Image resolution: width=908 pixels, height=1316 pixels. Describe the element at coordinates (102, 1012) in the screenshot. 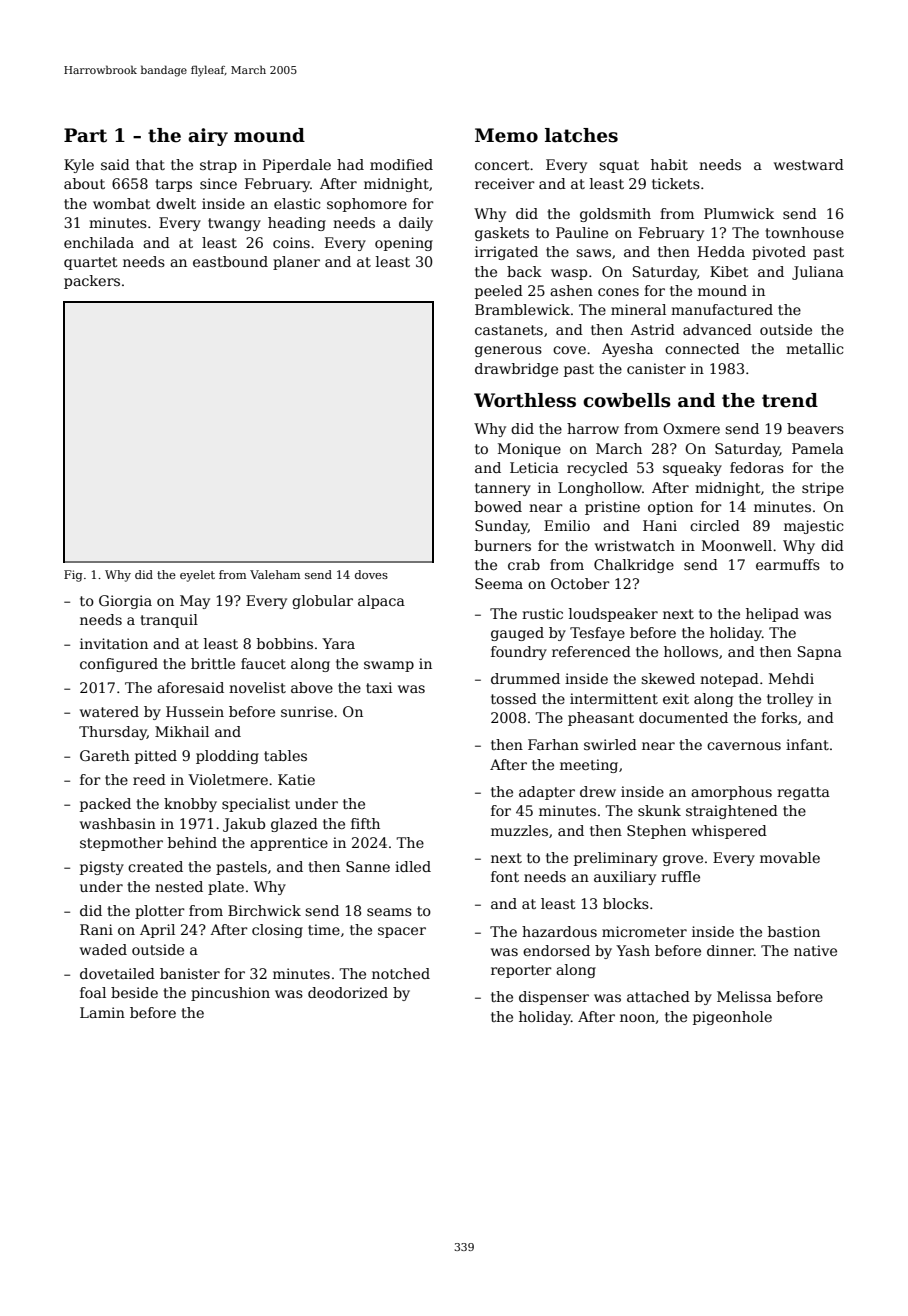

I see `Lamin` at that location.
